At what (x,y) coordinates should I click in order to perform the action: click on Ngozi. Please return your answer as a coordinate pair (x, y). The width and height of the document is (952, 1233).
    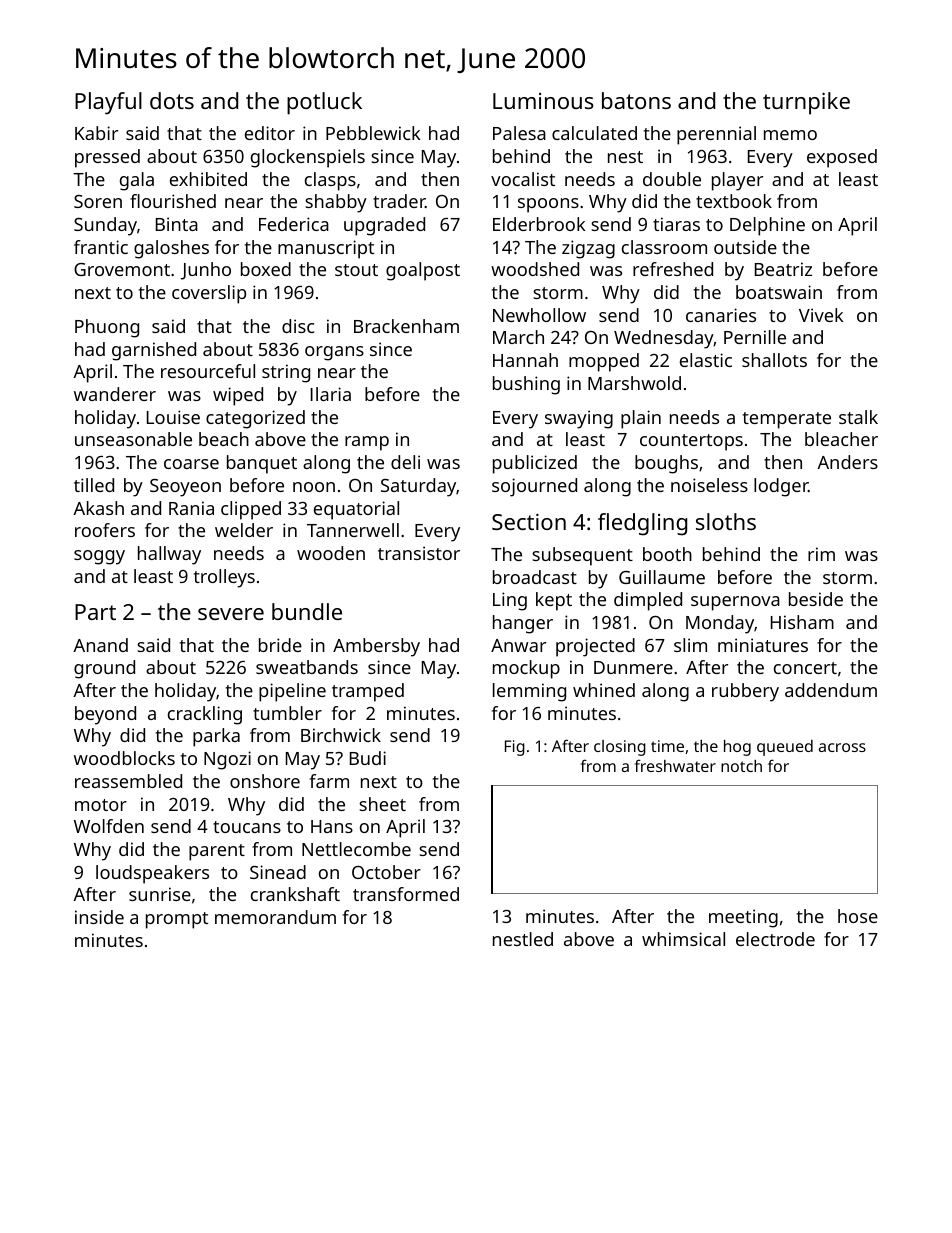
    Looking at the image, I should click on (227, 760).
